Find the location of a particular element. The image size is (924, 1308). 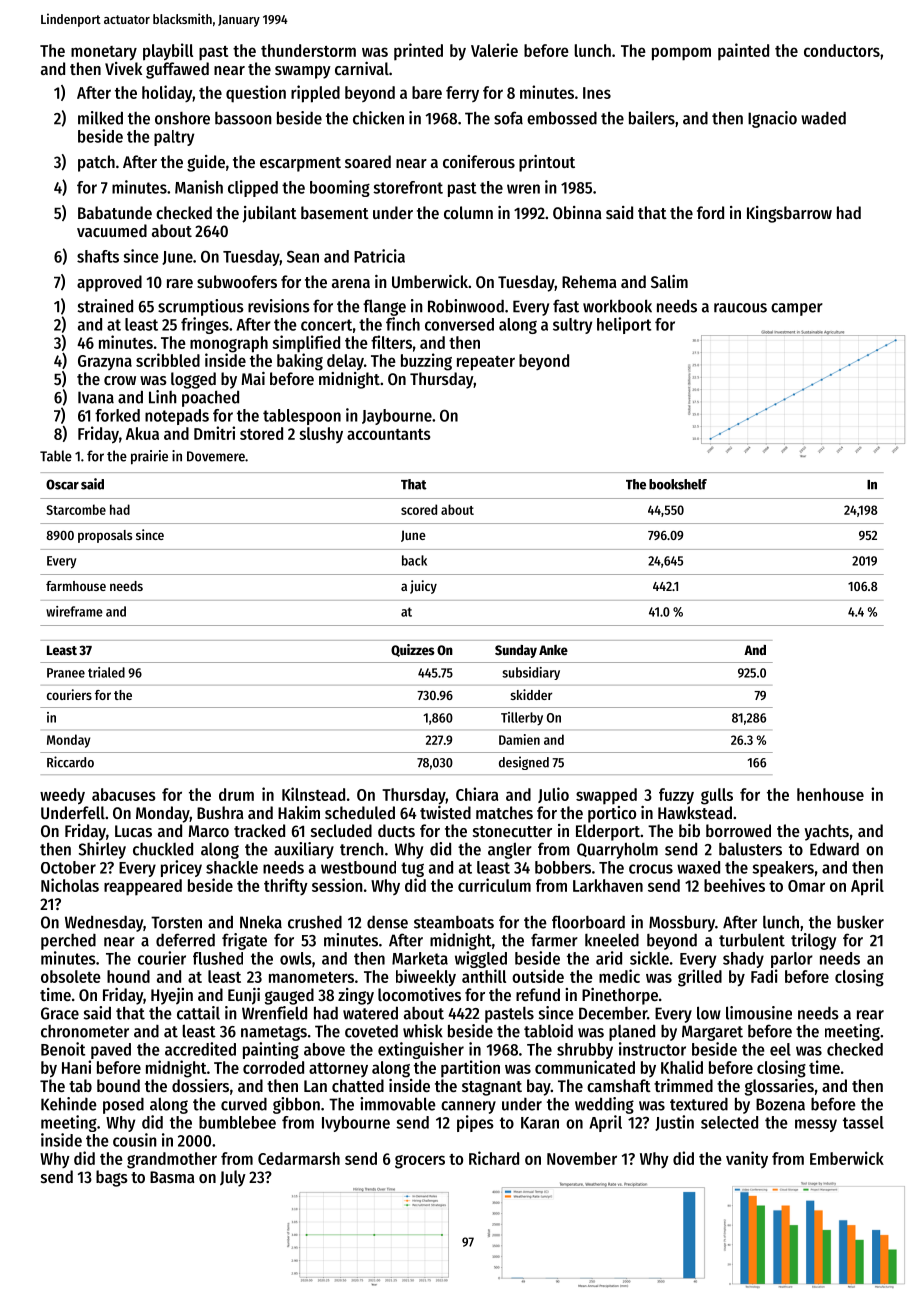

bags is located at coordinates (112, 1178).
